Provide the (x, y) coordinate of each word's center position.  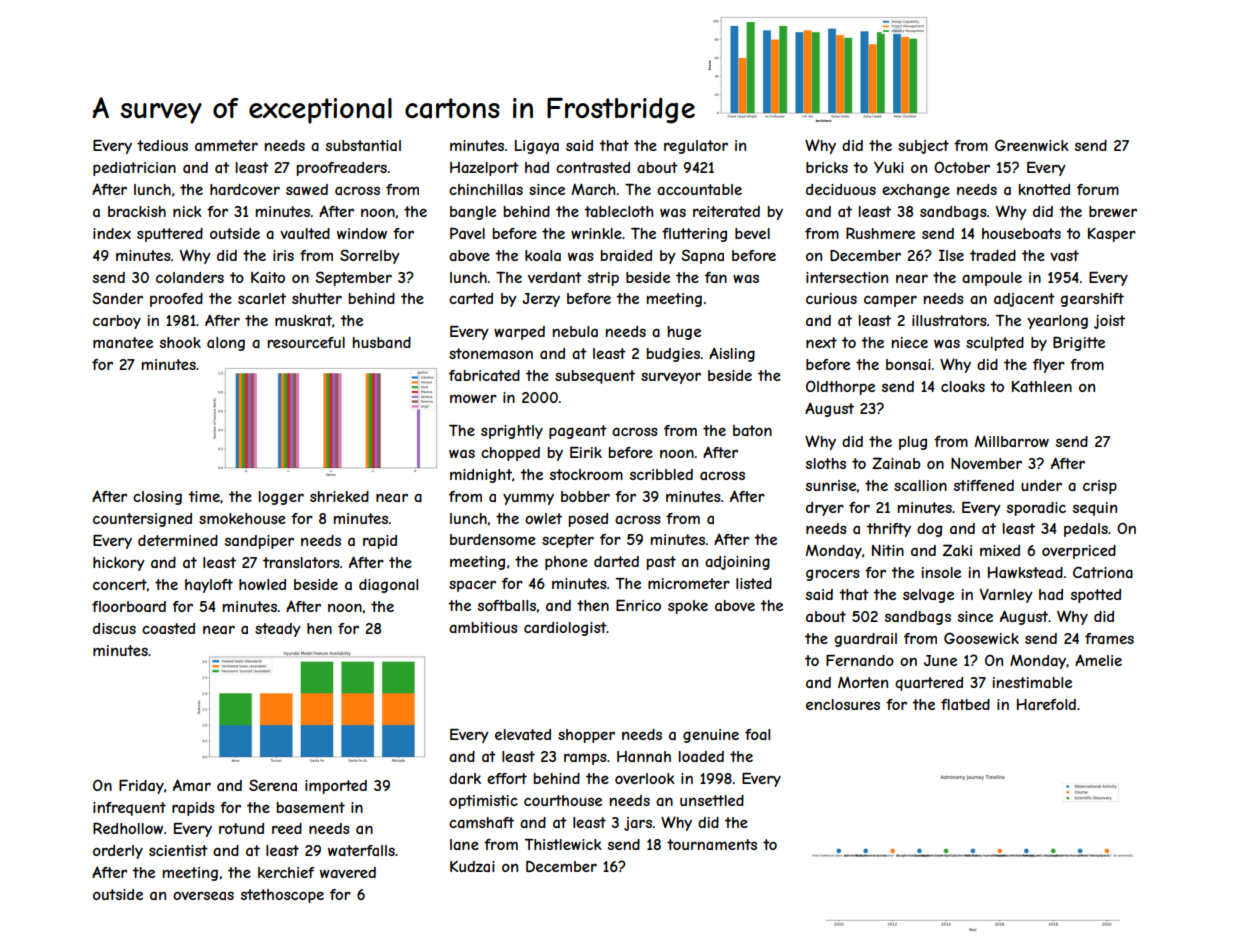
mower (473, 398)
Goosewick (981, 638)
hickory (119, 564)
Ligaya (537, 147)
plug (913, 443)
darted (616, 561)
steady (278, 630)
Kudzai (472, 866)
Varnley (1006, 596)
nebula (575, 331)
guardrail (865, 640)
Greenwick (1032, 145)
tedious (162, 145)
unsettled (712, 800)
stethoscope (282, 896)
